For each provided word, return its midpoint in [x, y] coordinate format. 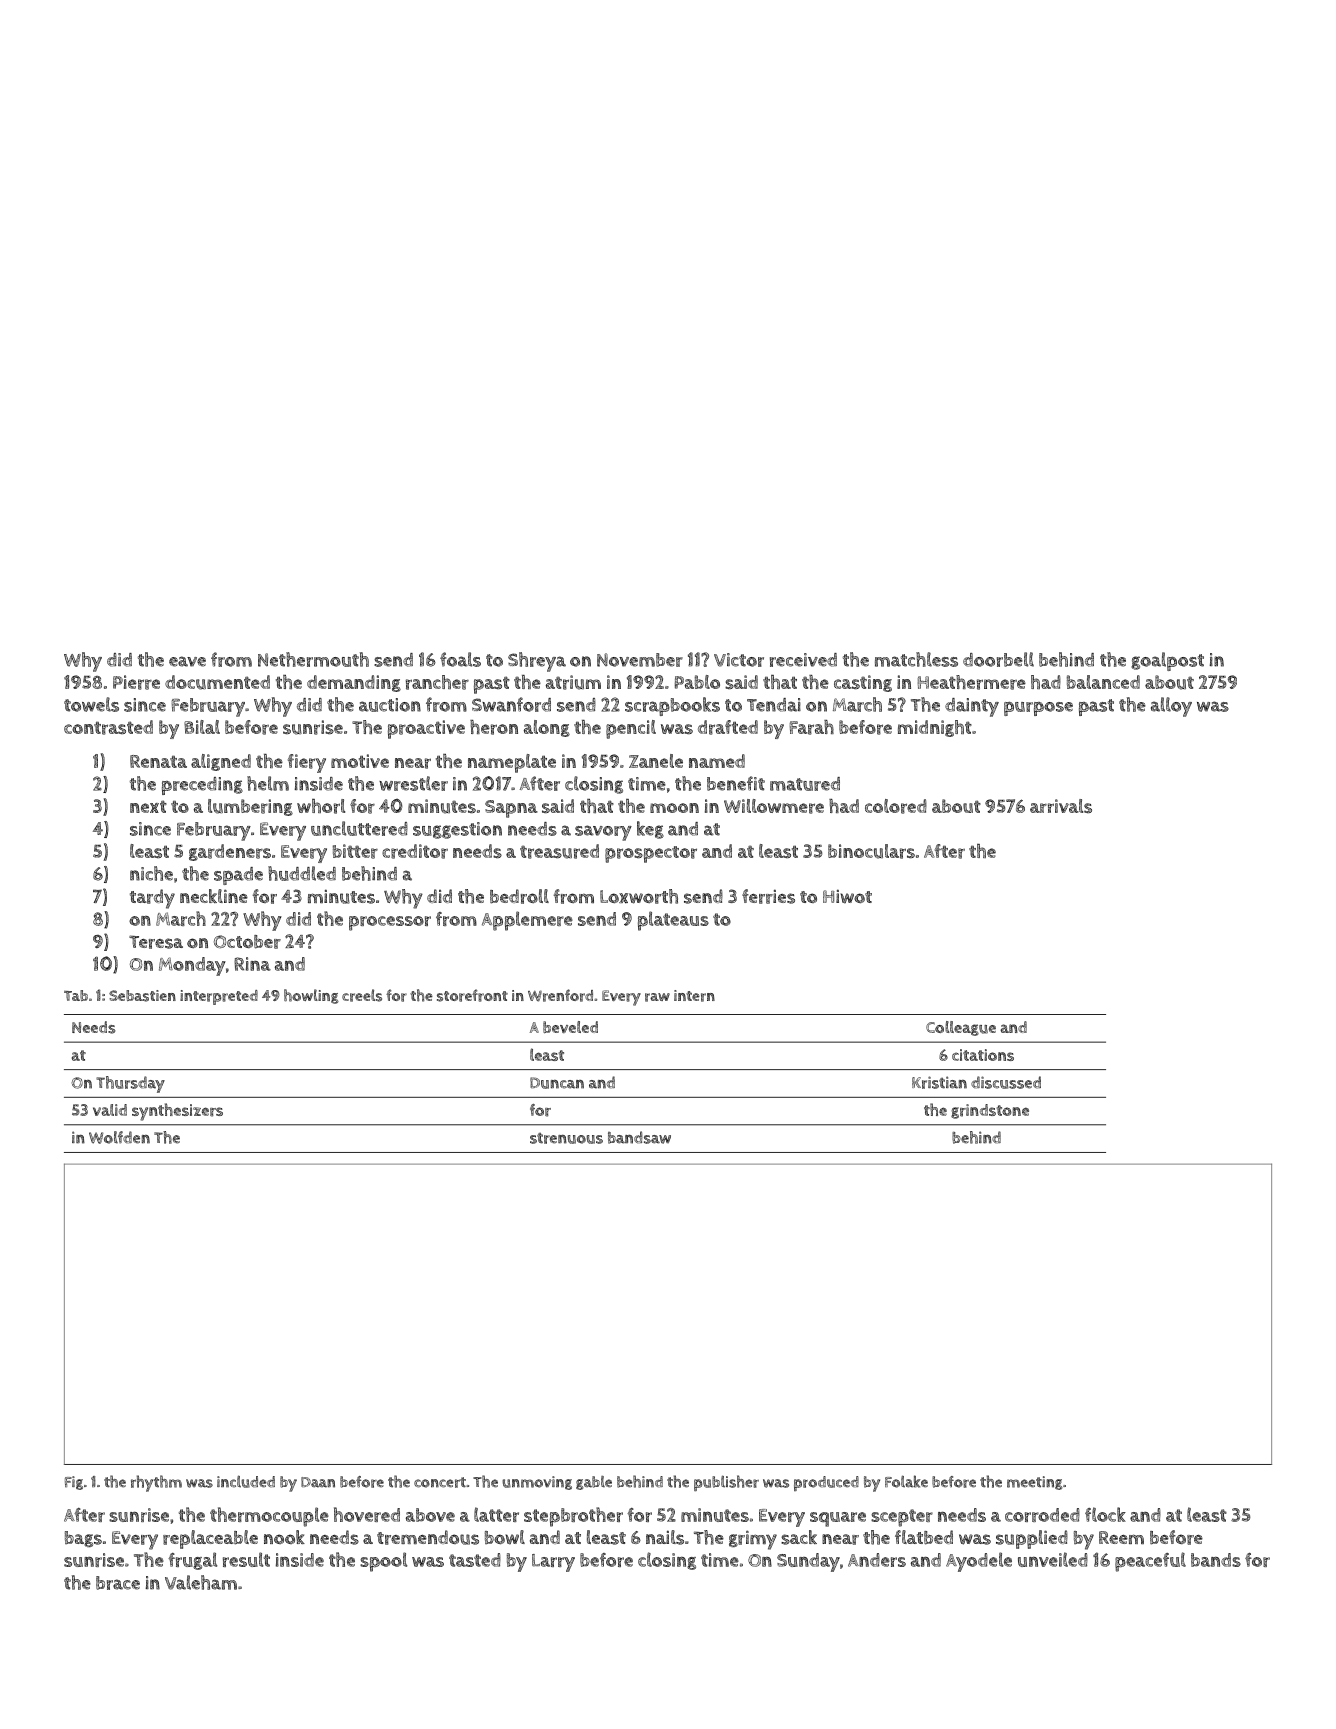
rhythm [156, 1483]
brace [118, 1583]
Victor [739, 660]
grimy [753, 1540]
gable [594, 1483]
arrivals [1061, 806]
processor [390, 923]
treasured [559, 851]
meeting [1035, 1483]
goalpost [1167, 661]
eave [187, 661]
